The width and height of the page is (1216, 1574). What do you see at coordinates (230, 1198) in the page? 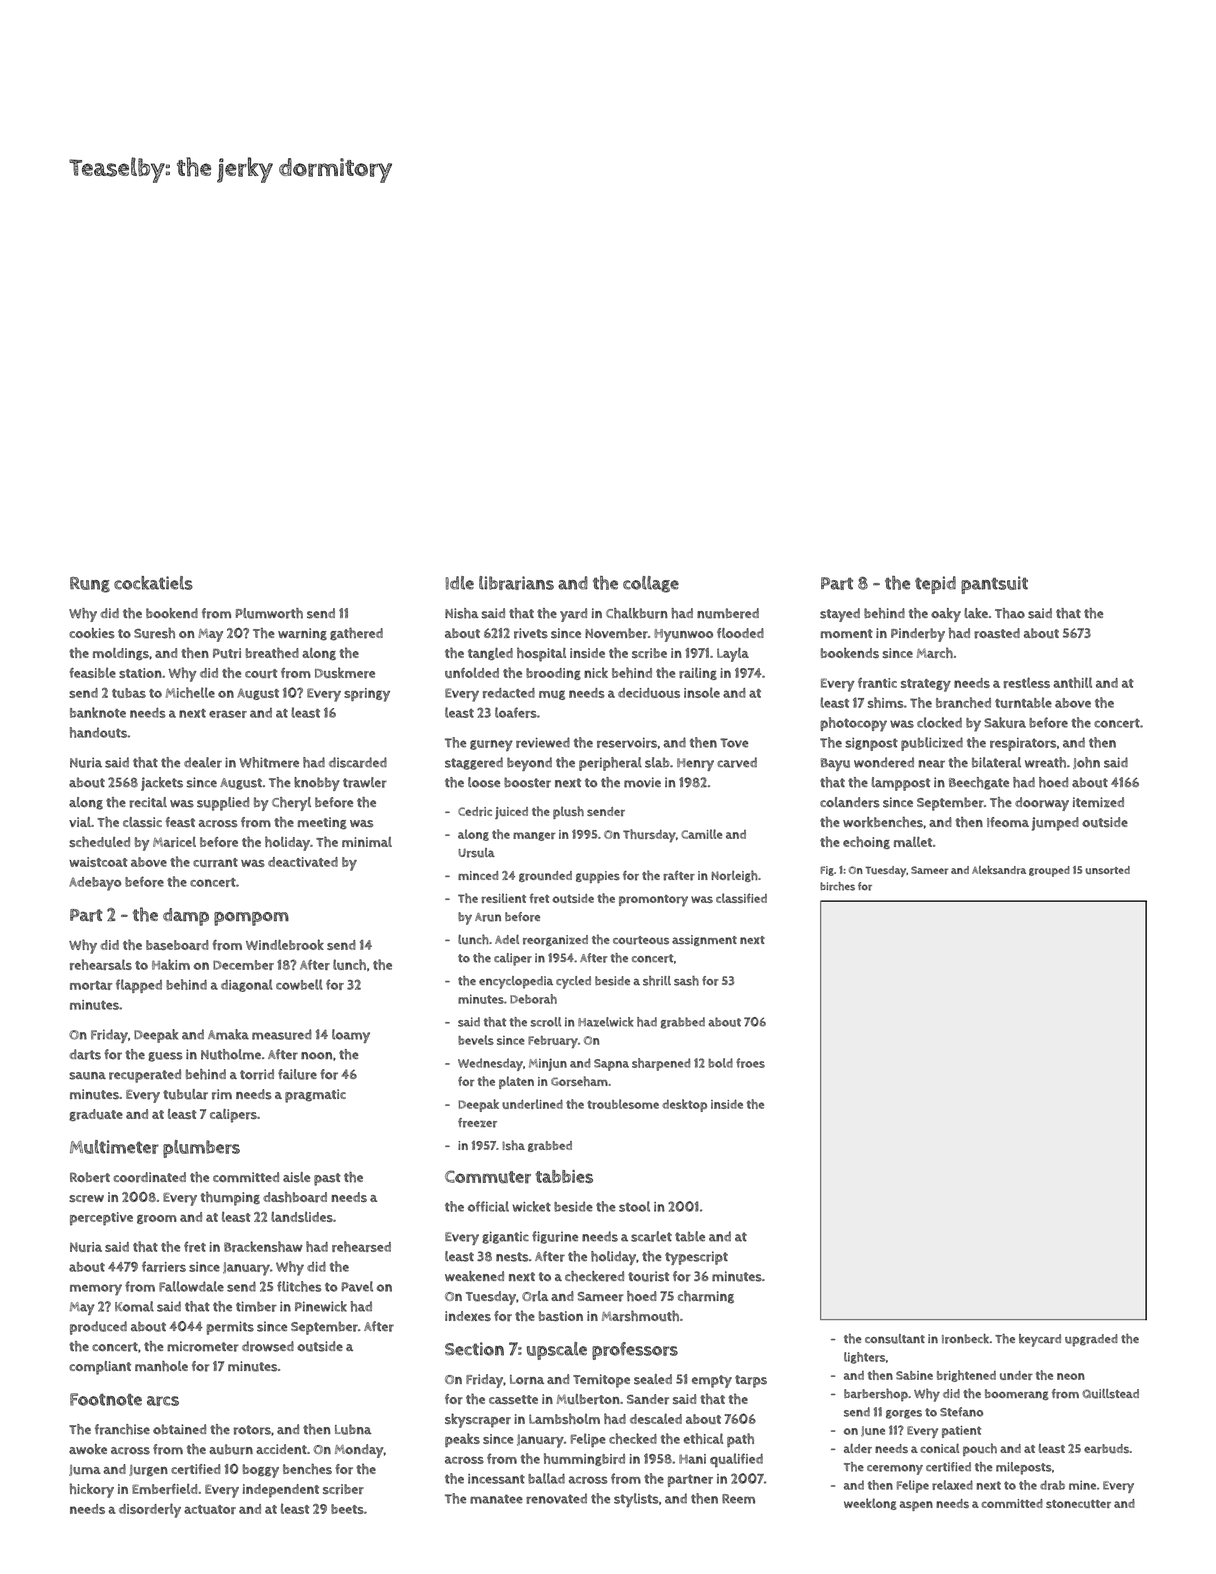
I see `thumping` at bounding box center [230, 1198].
